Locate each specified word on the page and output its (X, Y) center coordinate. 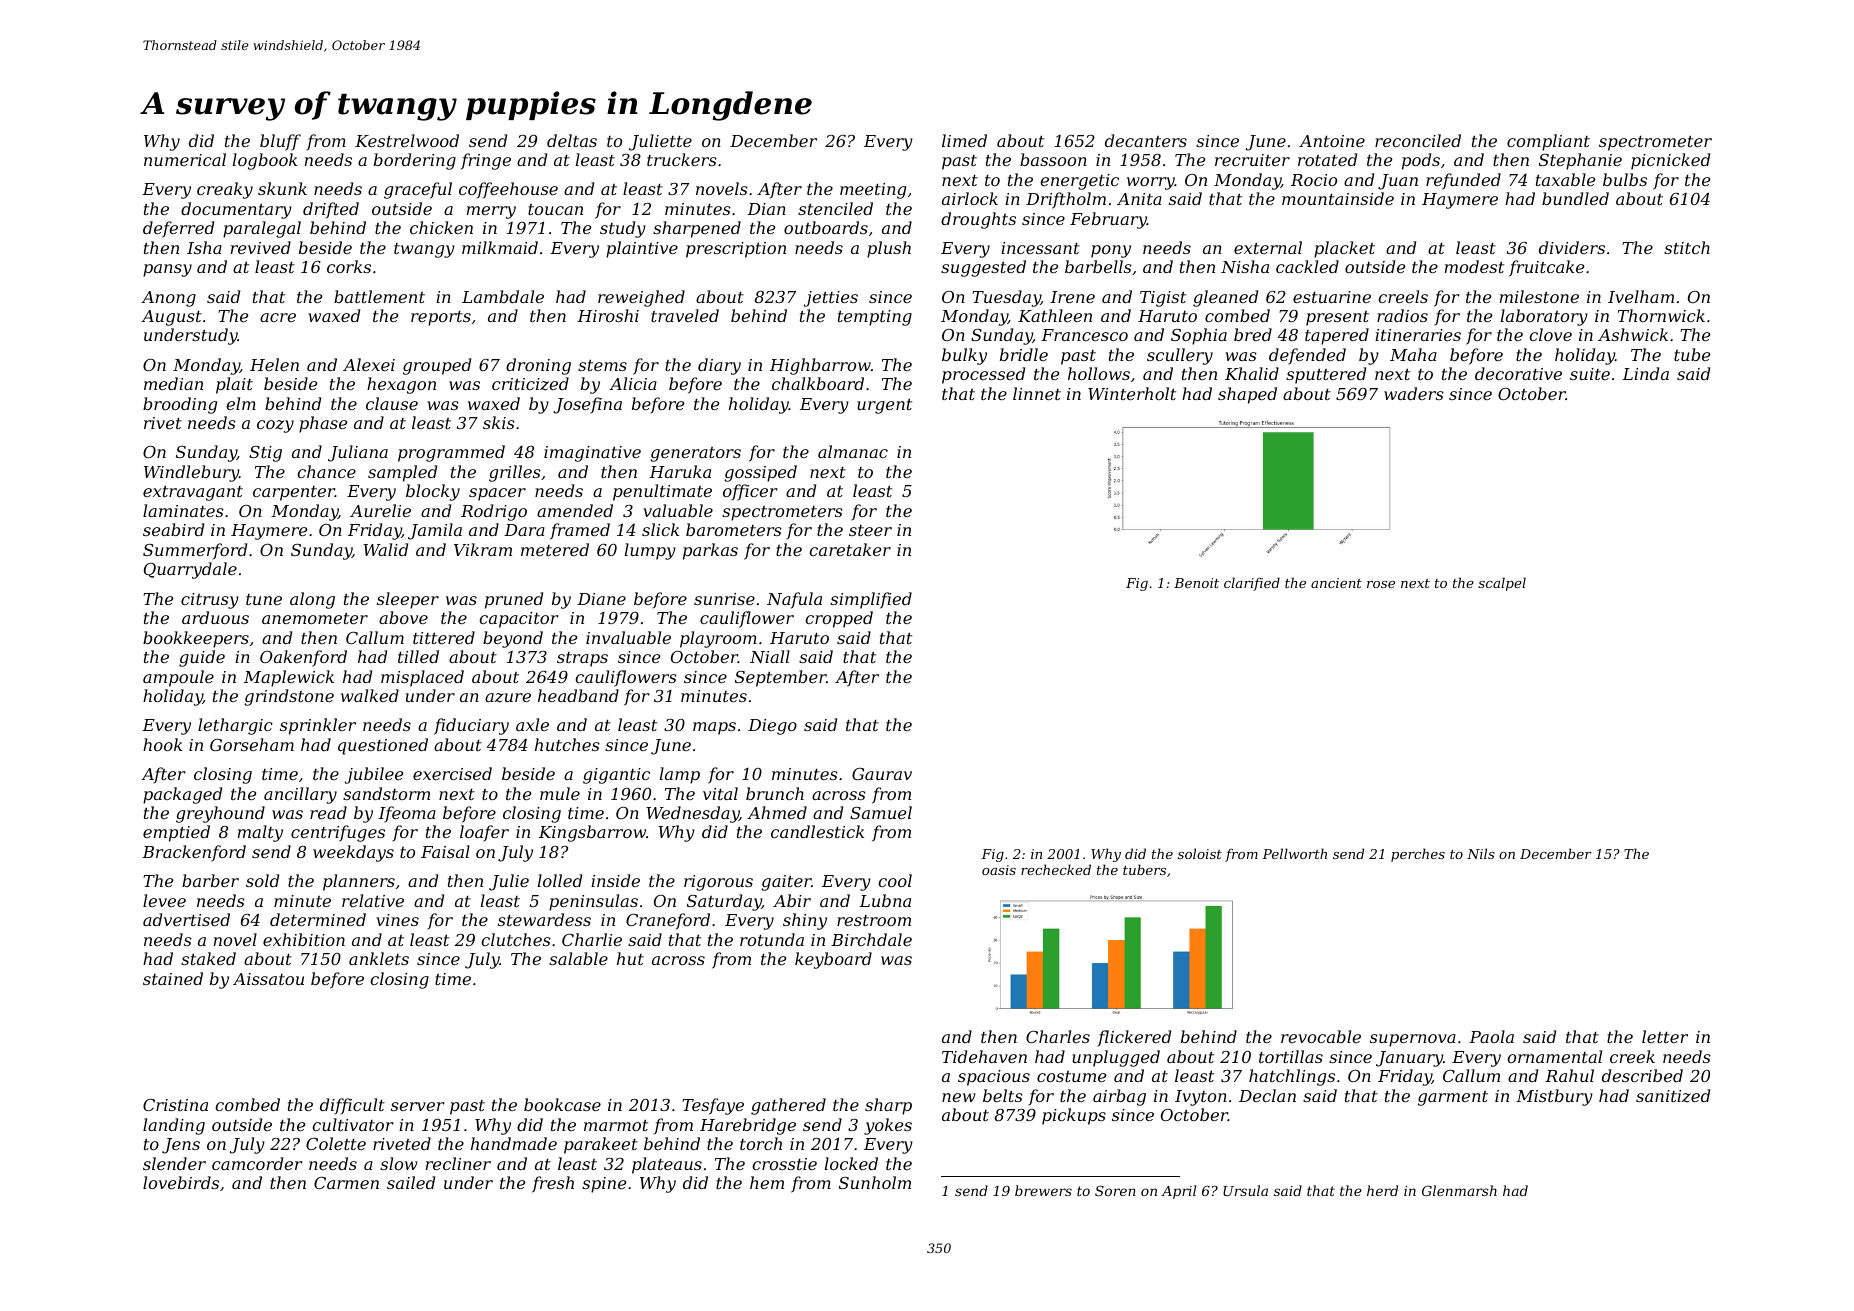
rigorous (718, 883)
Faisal (445, 851)
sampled (402, 473)
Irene (1072, 297)
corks (349, 266)
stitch (1687, 247)
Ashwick (1633, 334)
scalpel (1502, 584)
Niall (770, 656)
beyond (513, 639)
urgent (884, 406)
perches (1418, 855)
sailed (411, 1182)
